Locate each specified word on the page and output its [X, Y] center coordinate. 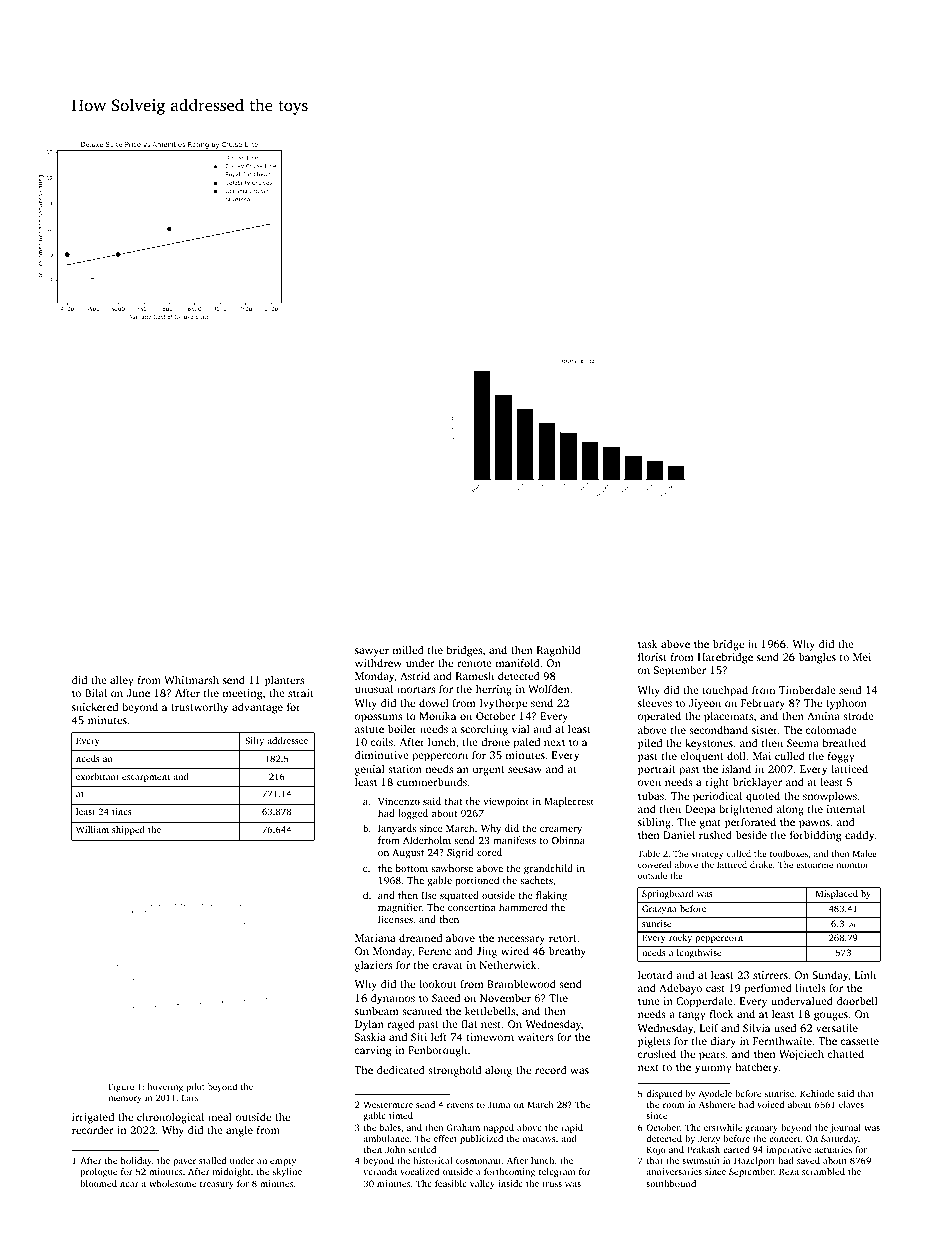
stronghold [454, 1071]
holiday [136, 1161]
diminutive [382, 754]
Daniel [679, 835]
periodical [717, 797]
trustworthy [200, 708]
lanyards [397, 829]
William [92, 829]
